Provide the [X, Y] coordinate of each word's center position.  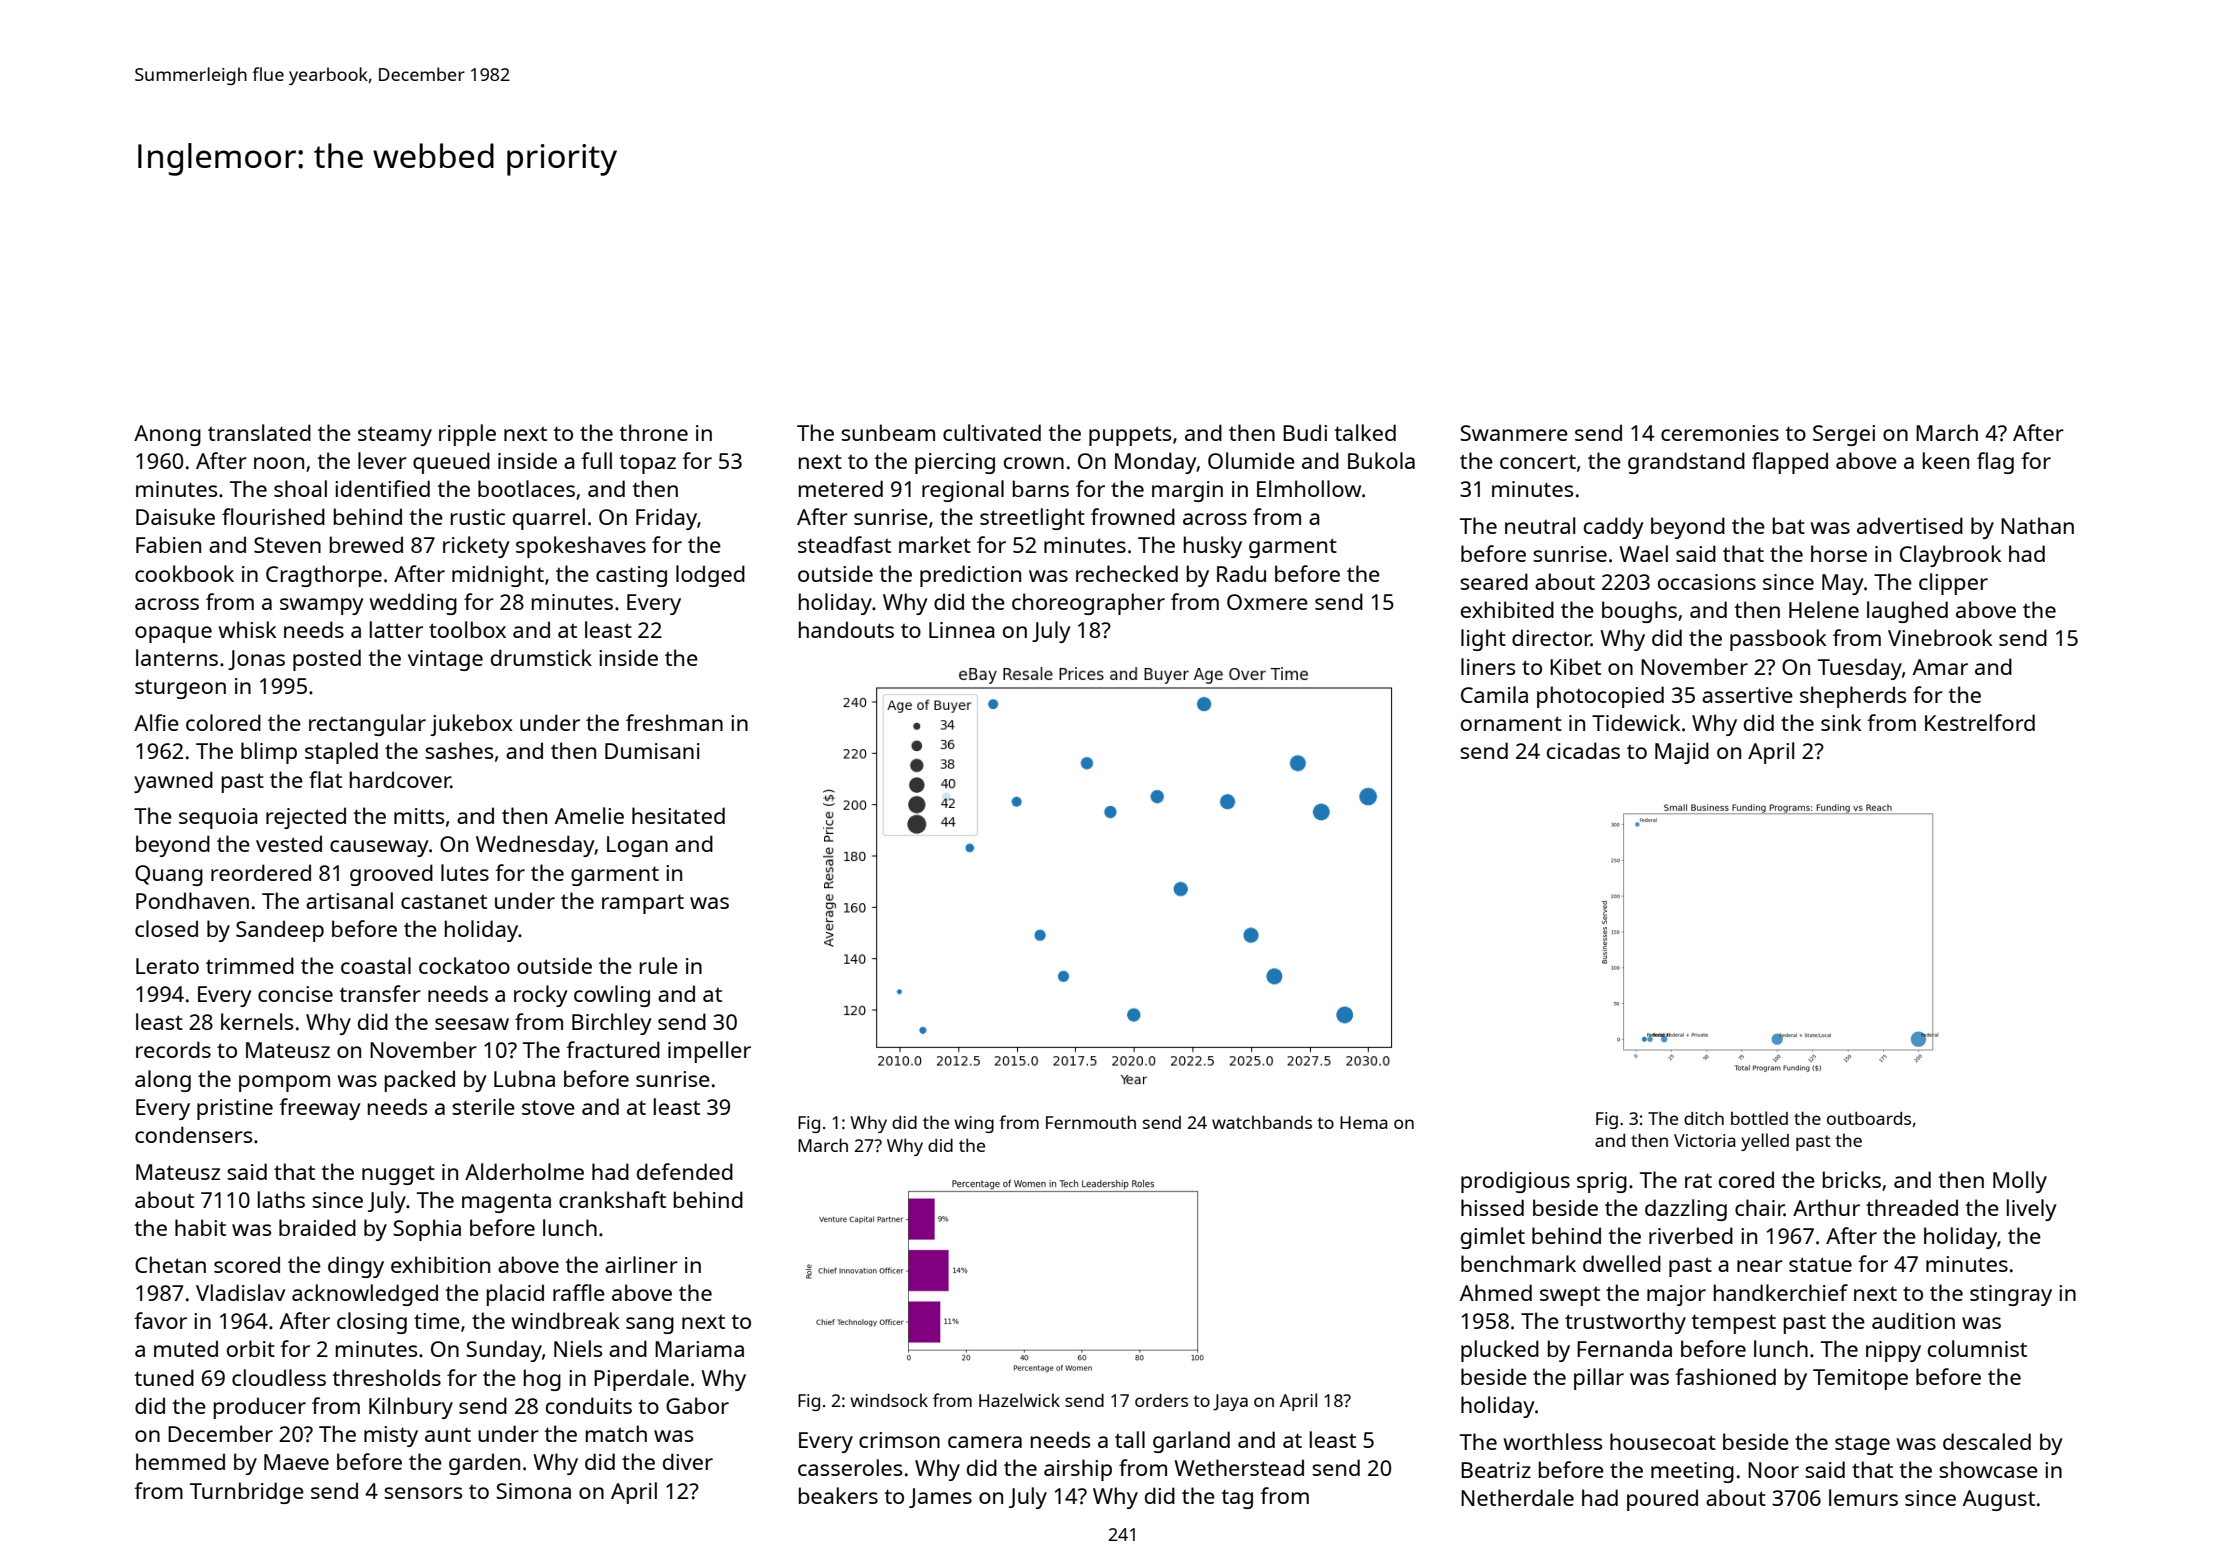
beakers [838, 1495]
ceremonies [1720, 433]
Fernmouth [1091, 1122]
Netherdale [1517, 1497]
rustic [478, 517]
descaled [1987, 1441]
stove [548, 1107]
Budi [1305, 432]
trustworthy [1625, 1323]
